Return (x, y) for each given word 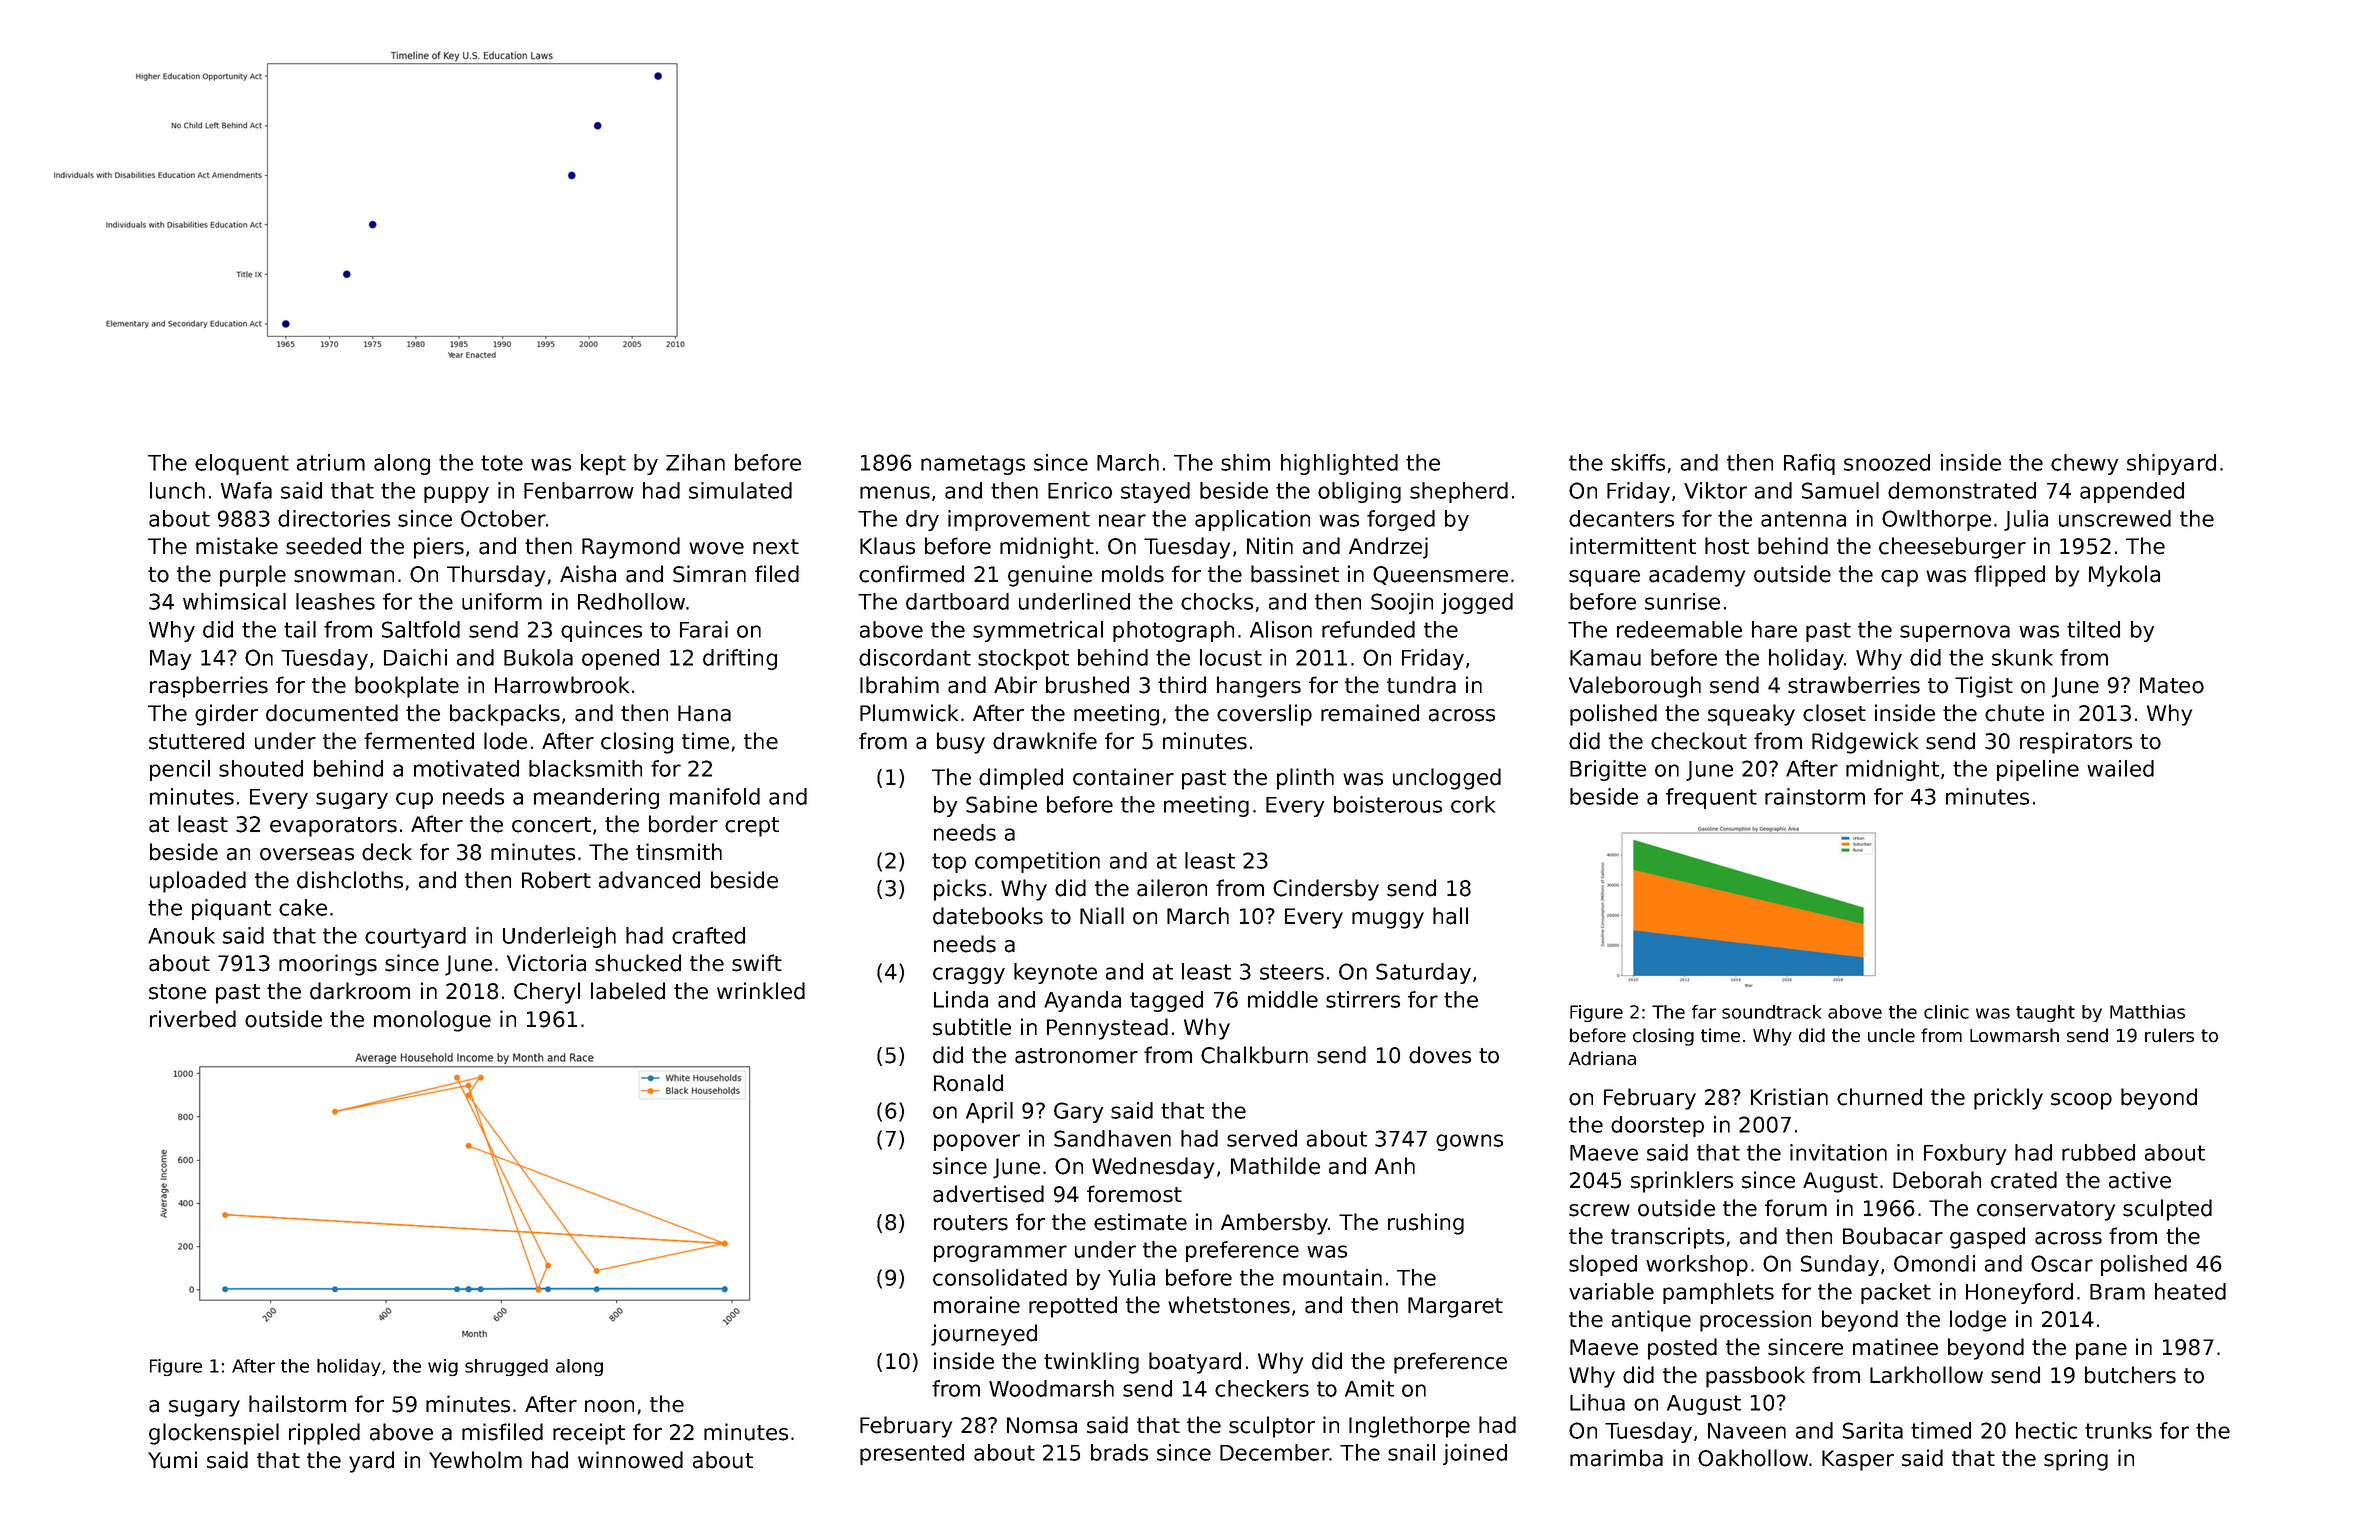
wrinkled (761, 991)
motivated (466, 768)
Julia (2026, 520)
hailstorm (297, 1404)
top (949, 863)
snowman (344, 576)
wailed (2120, 768)
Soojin (1402, 603)
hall (1450, 916)
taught (2045, 1013)
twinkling (1091, 1363)
